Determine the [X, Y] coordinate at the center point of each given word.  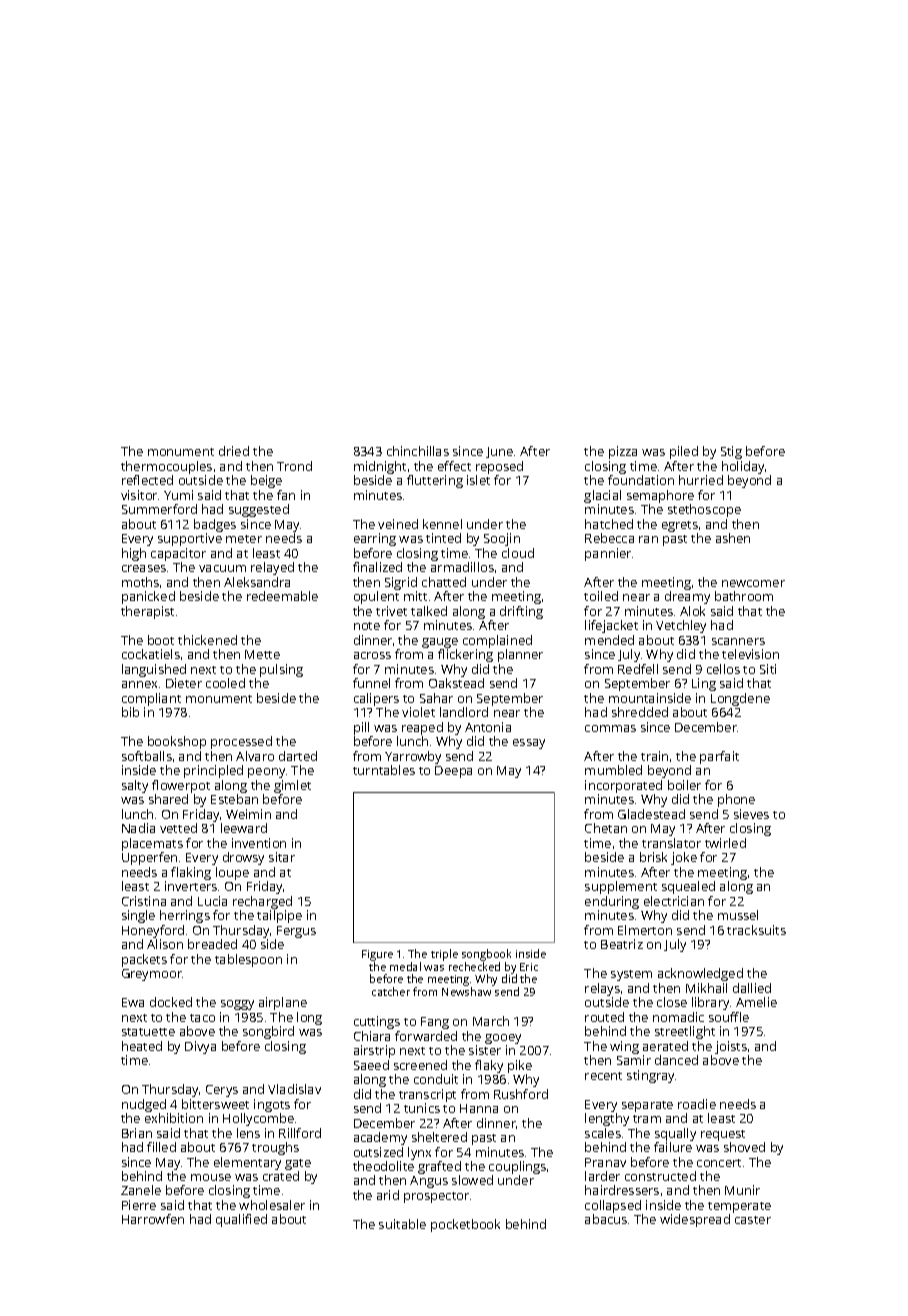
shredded [640, 712]
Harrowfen [153, 1219]
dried [234, 451]
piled [684, 452]
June [499, 452]
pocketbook [465, 1225]
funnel [371, 683]
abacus [606, 1219]
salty [135, 786]
